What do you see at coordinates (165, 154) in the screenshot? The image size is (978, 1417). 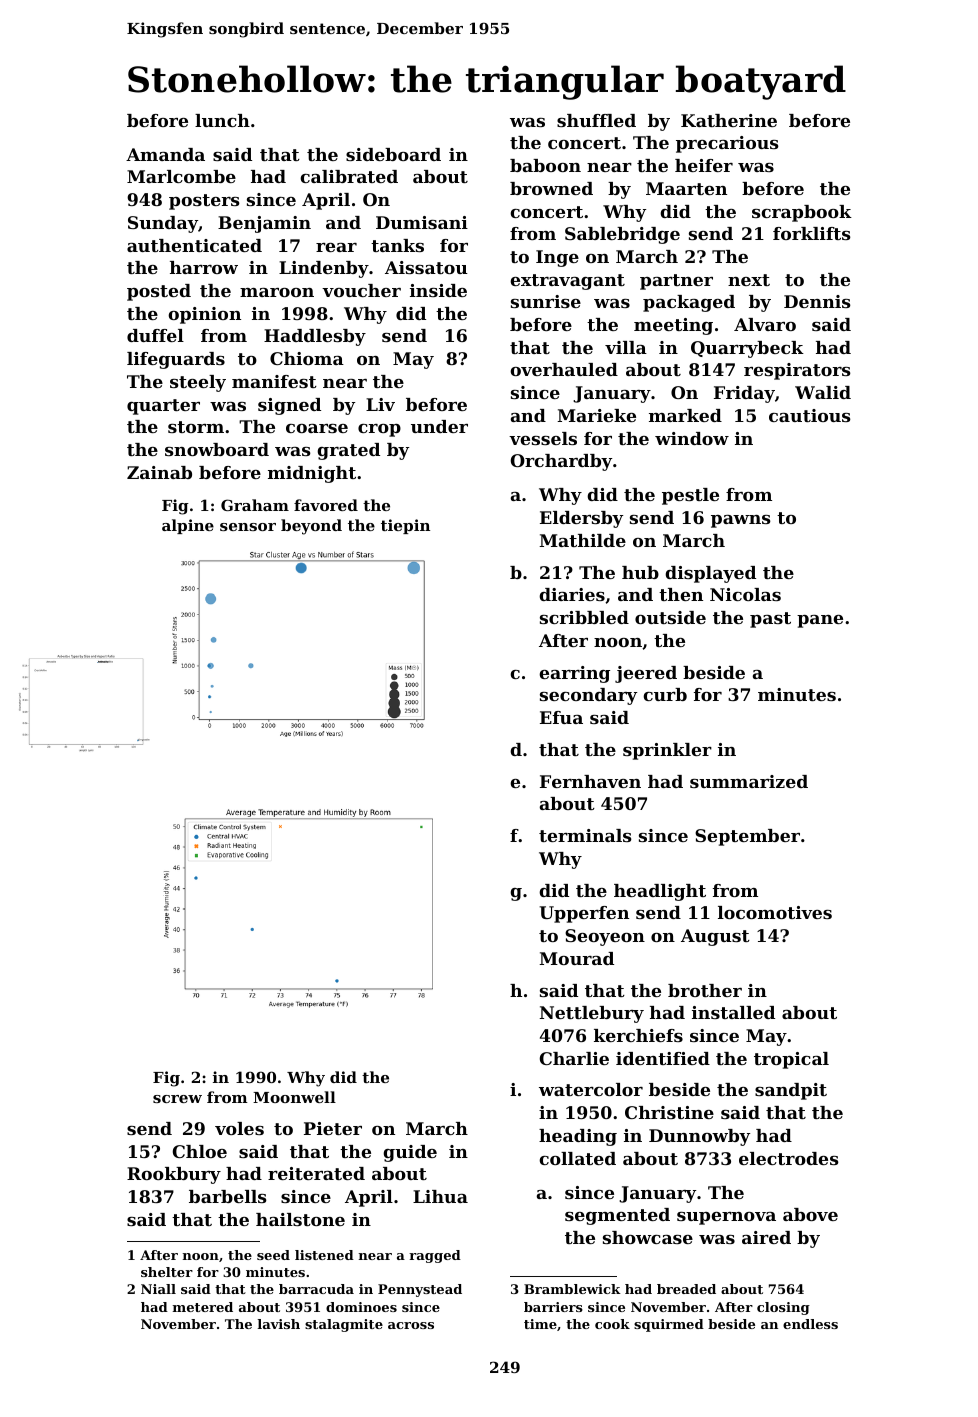 I see `Amanda` at bounding box center [165, 154].
